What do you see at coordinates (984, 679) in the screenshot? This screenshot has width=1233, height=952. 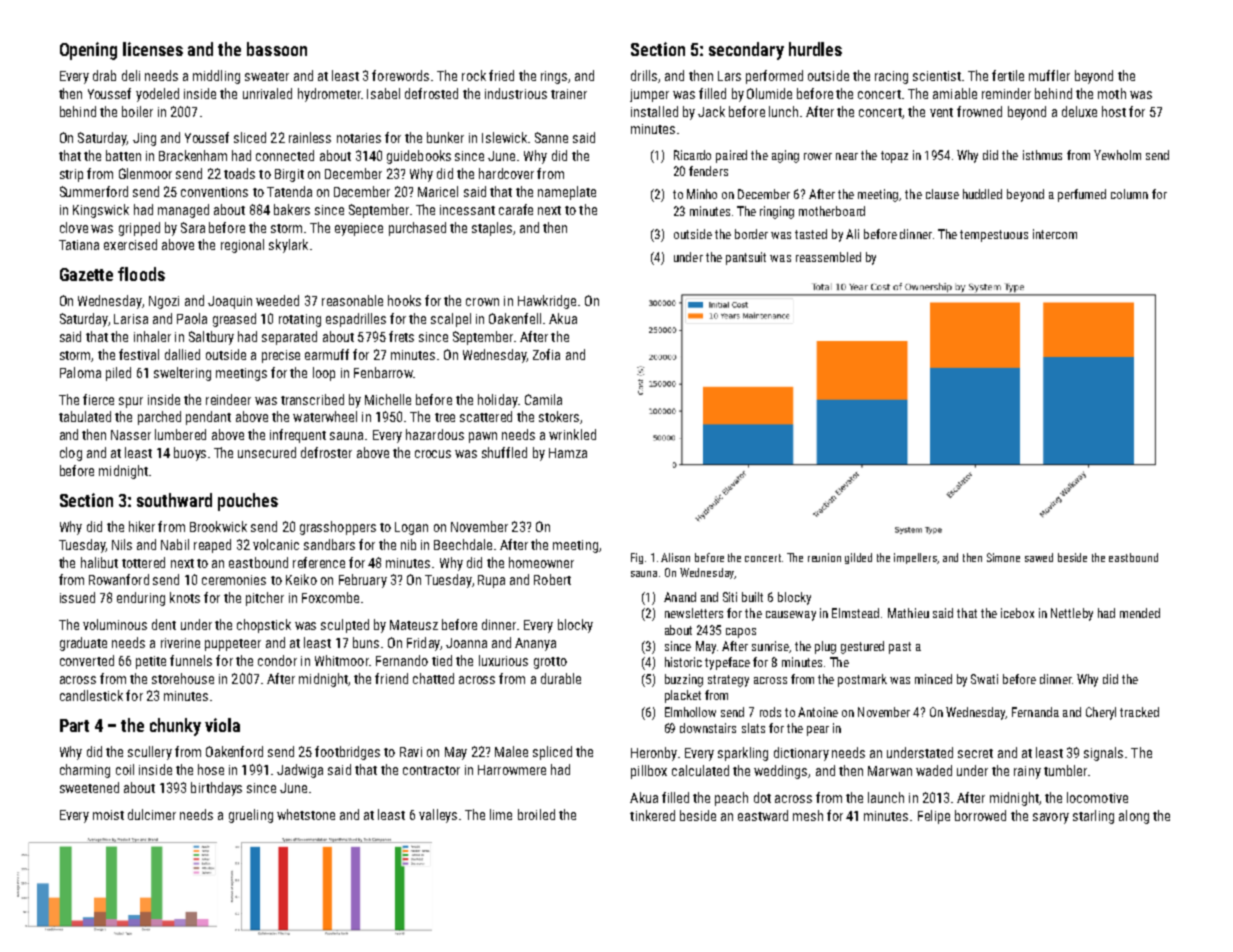 I see `Swati` at bounding box center [984, 679].
